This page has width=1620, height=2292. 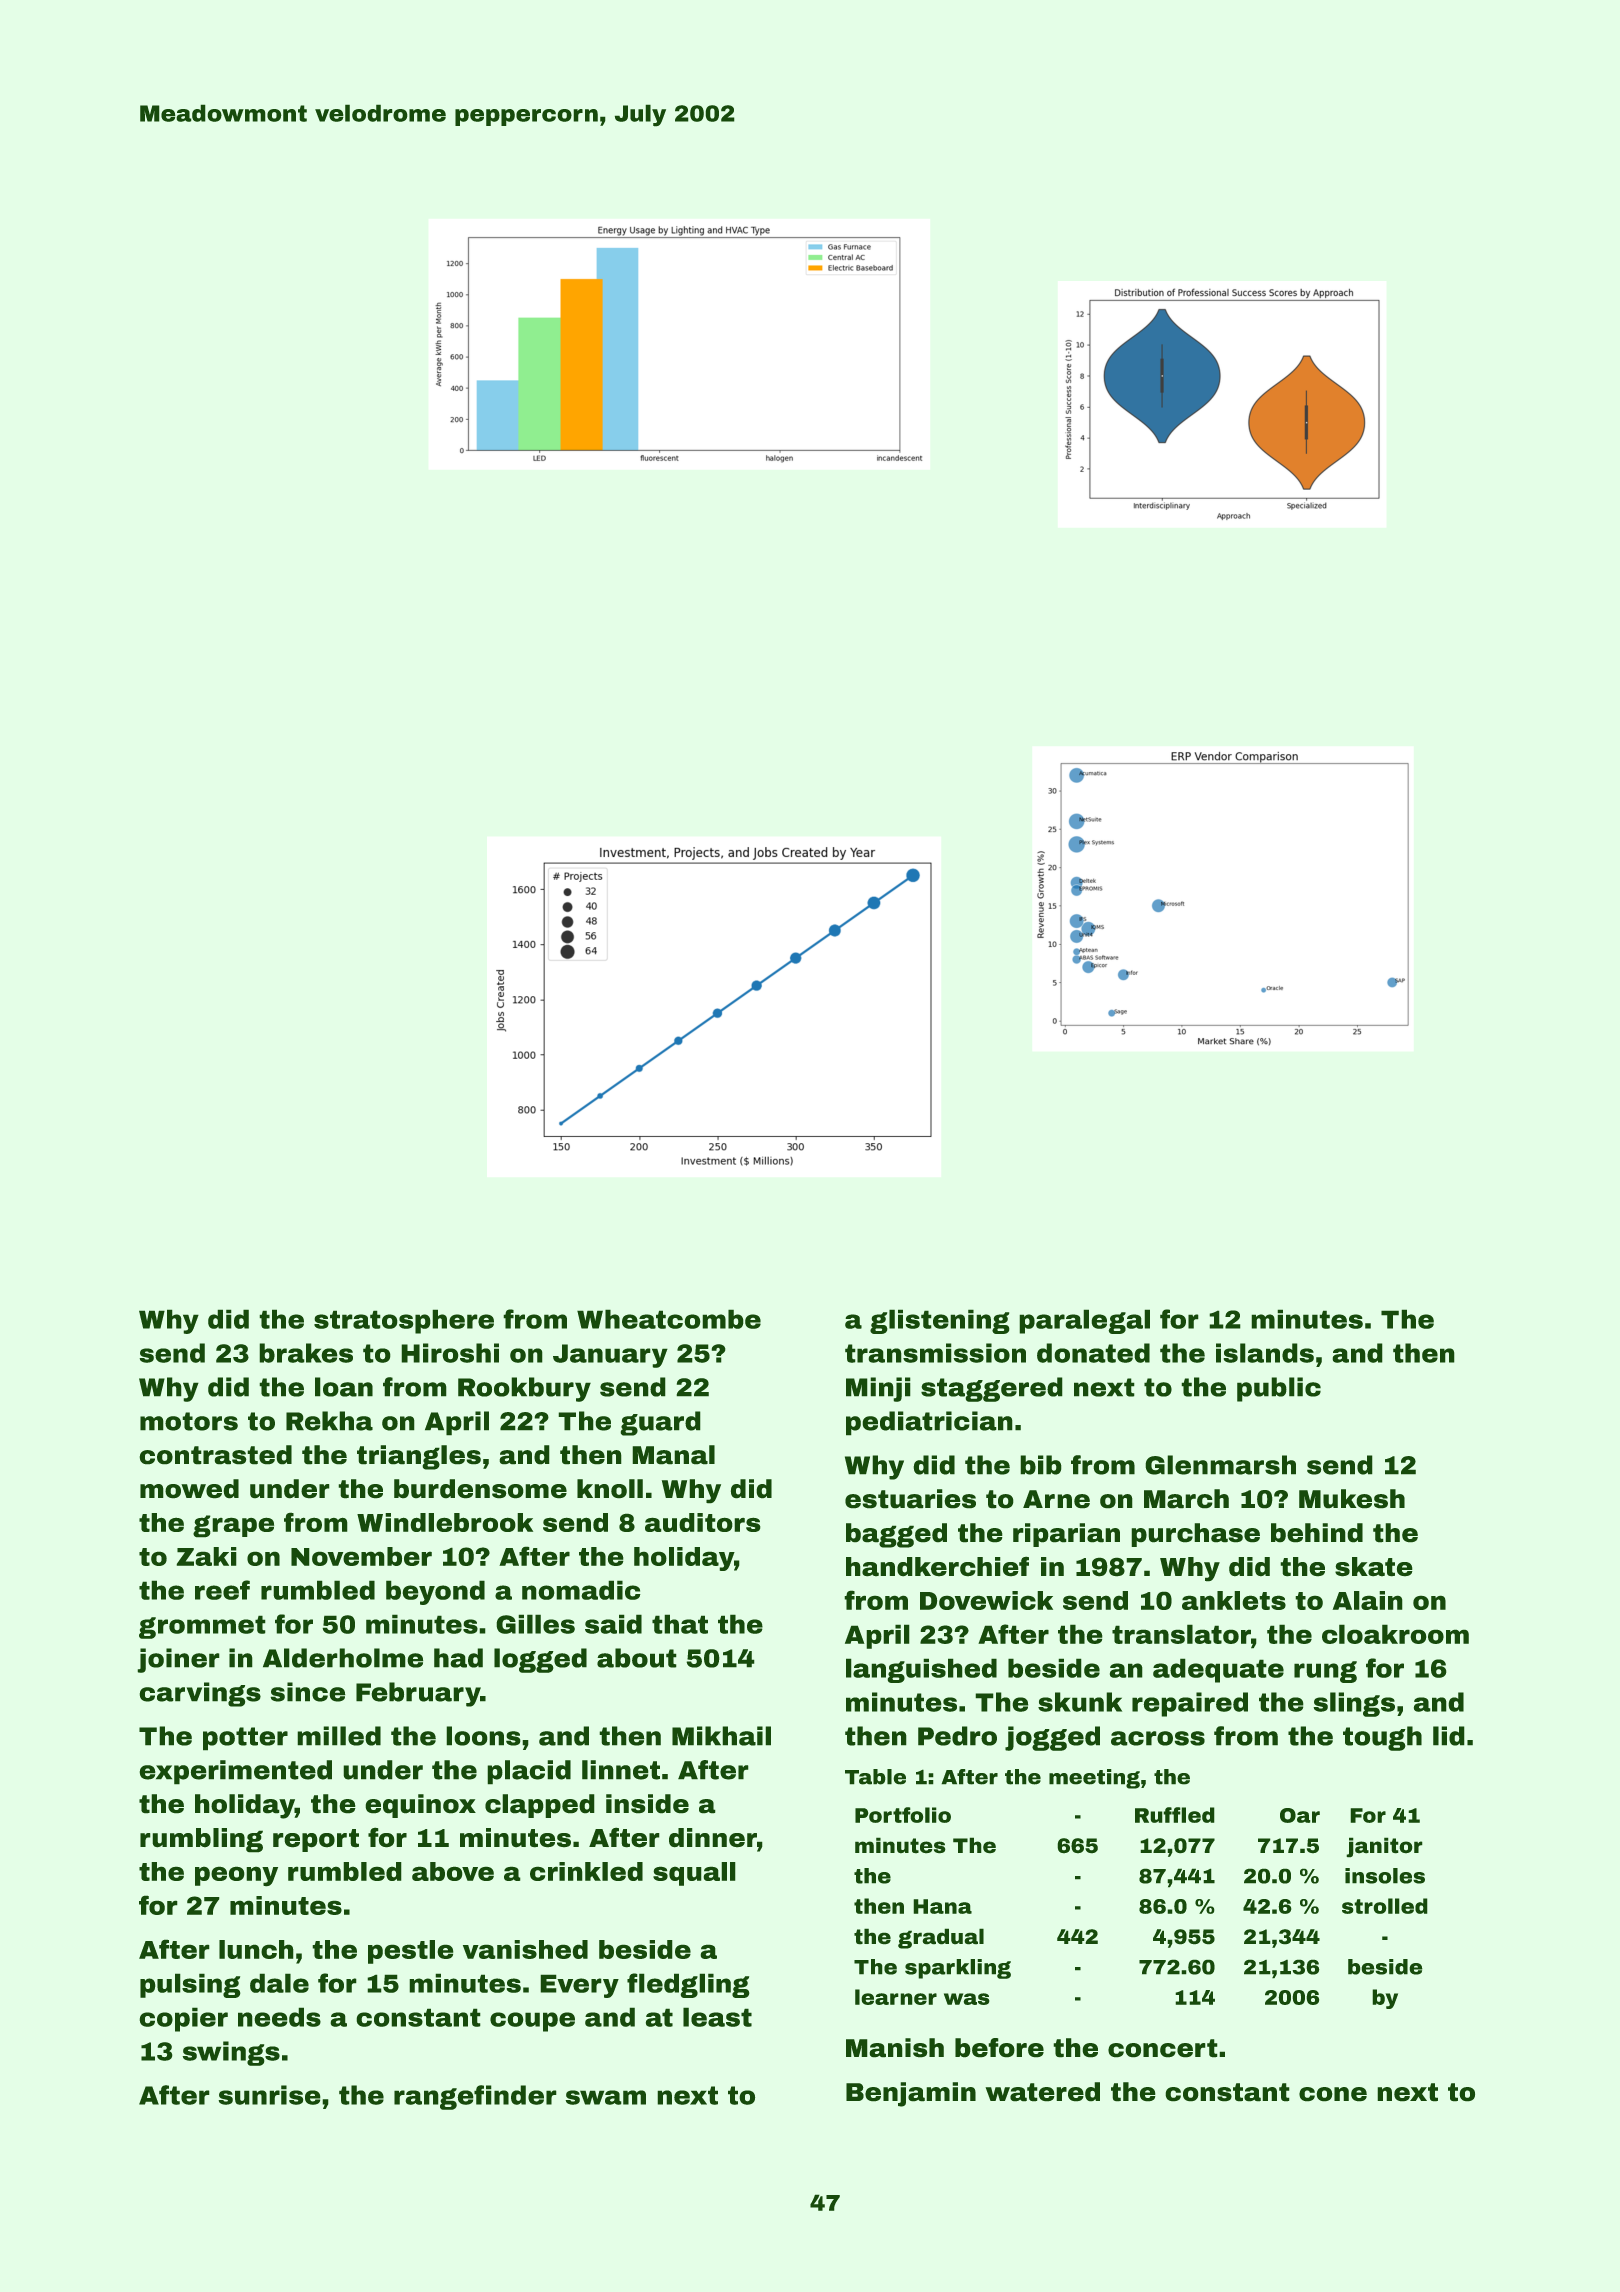 What do you see at coordinates (269, 2095) in the page?
I see `sunrise` at bounding box center [269, 2095].
